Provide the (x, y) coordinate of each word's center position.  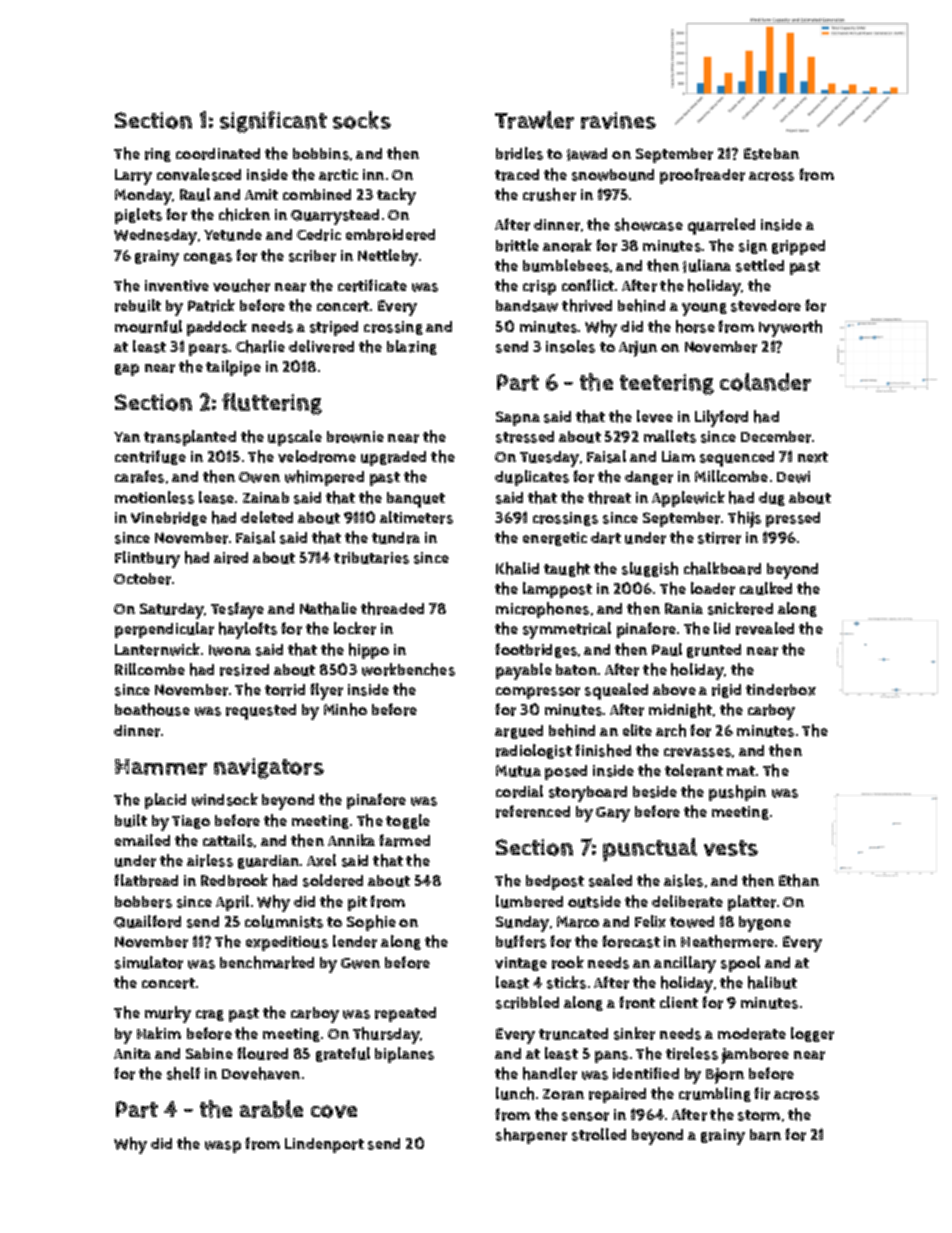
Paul (667, 649)
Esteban (771, 154)
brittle (517, 245)
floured (262, 1053)
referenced (533, 811)
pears (208, 350)
